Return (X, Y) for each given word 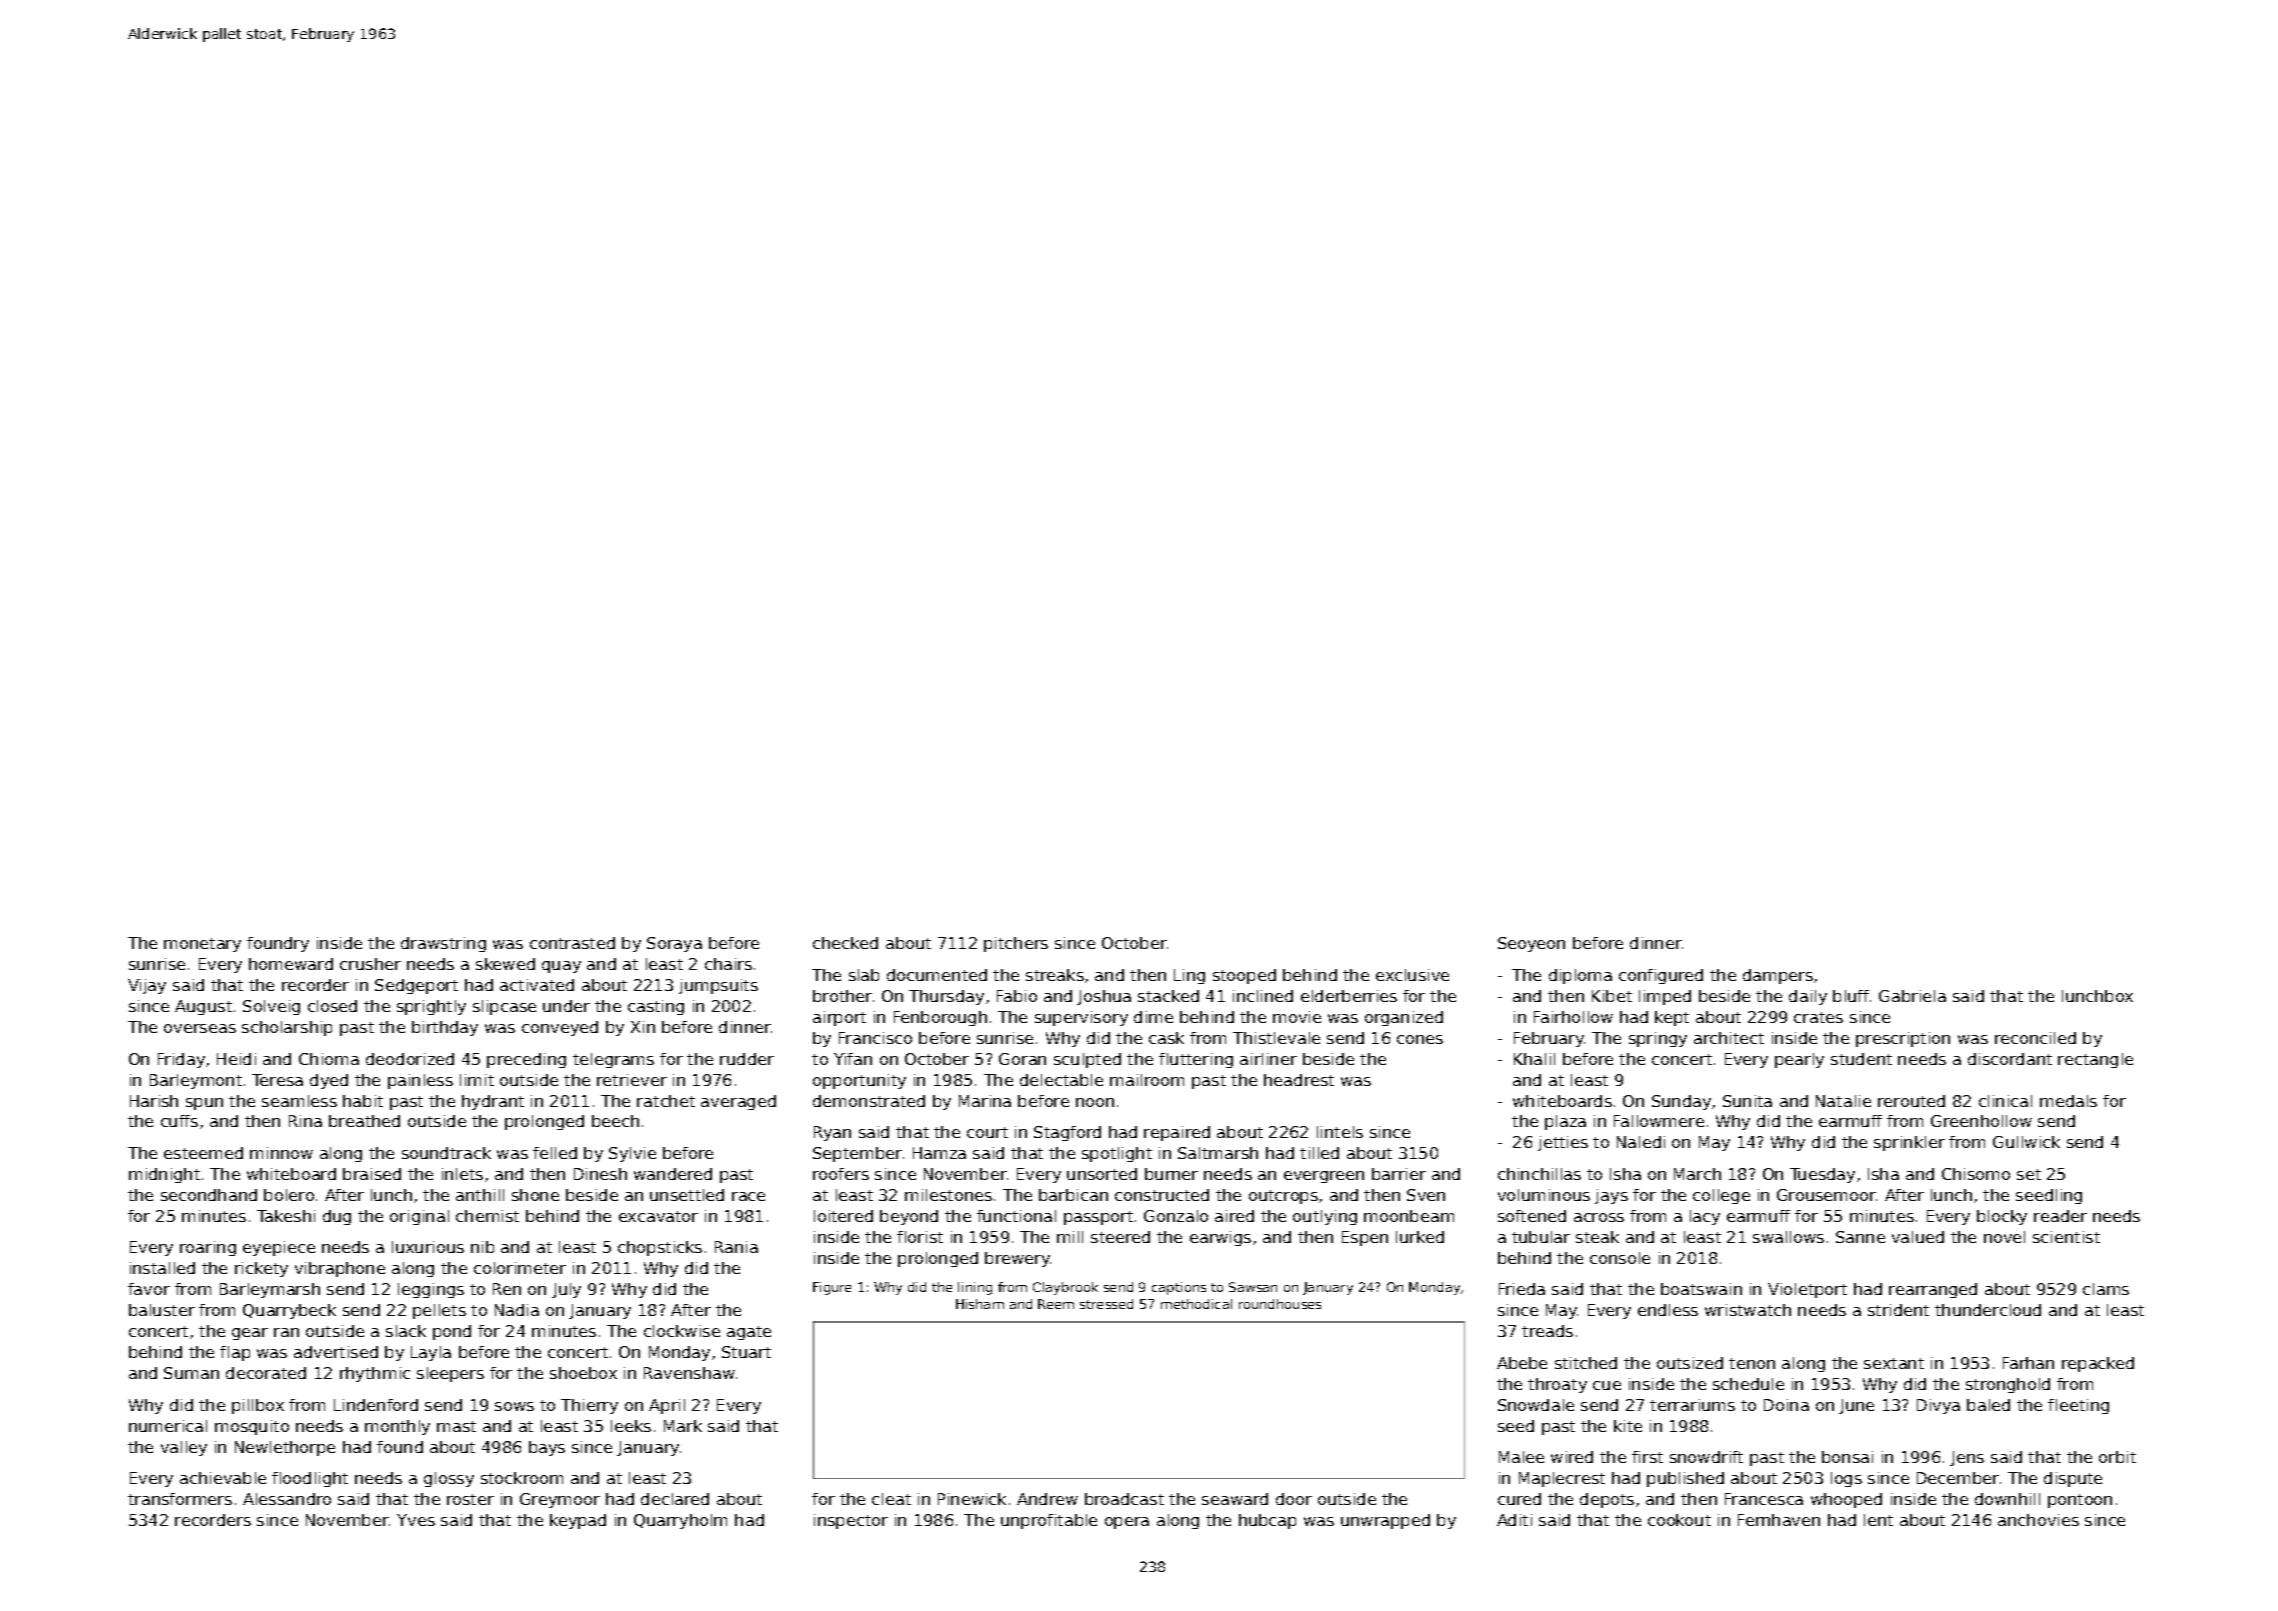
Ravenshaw (689, 1373)
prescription (1903, 1039)
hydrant (493, 1102)
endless (1668, 1310)
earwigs (1220, 1238)
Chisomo (1976, 1174)
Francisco (875, 1038)
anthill (480, 1195)
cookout (1679, 1520)
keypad (578, 1521)
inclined (1263, 996)
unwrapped (1385, 1521)
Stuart (746, 1352)
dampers (1778, 976)
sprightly (431, 1007)
